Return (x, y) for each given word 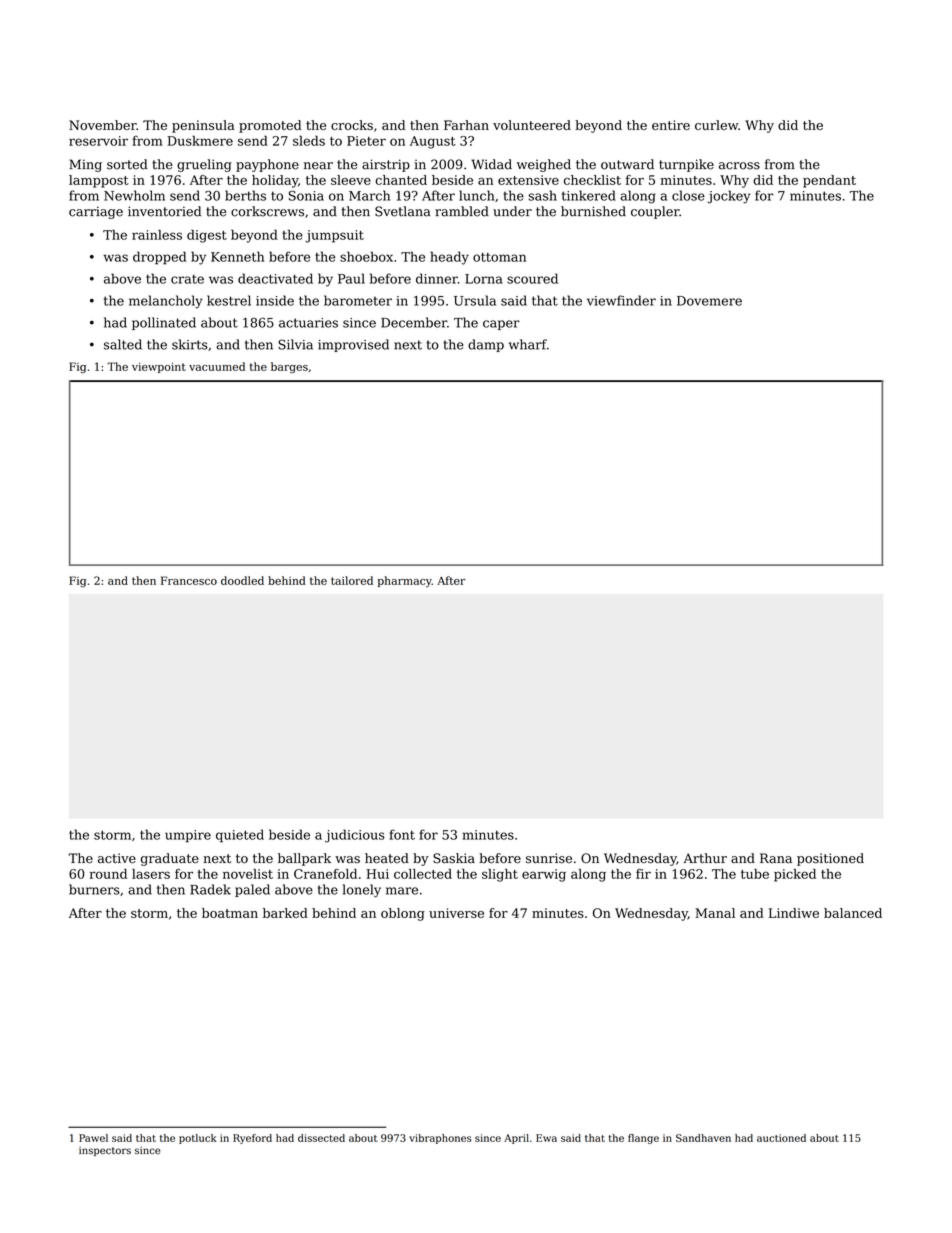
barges (289, 367)
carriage (96, 212)
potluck (198, 1139)
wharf (528, 344)
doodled (242, 580)
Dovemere (709, 301)
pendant (829, 181)
